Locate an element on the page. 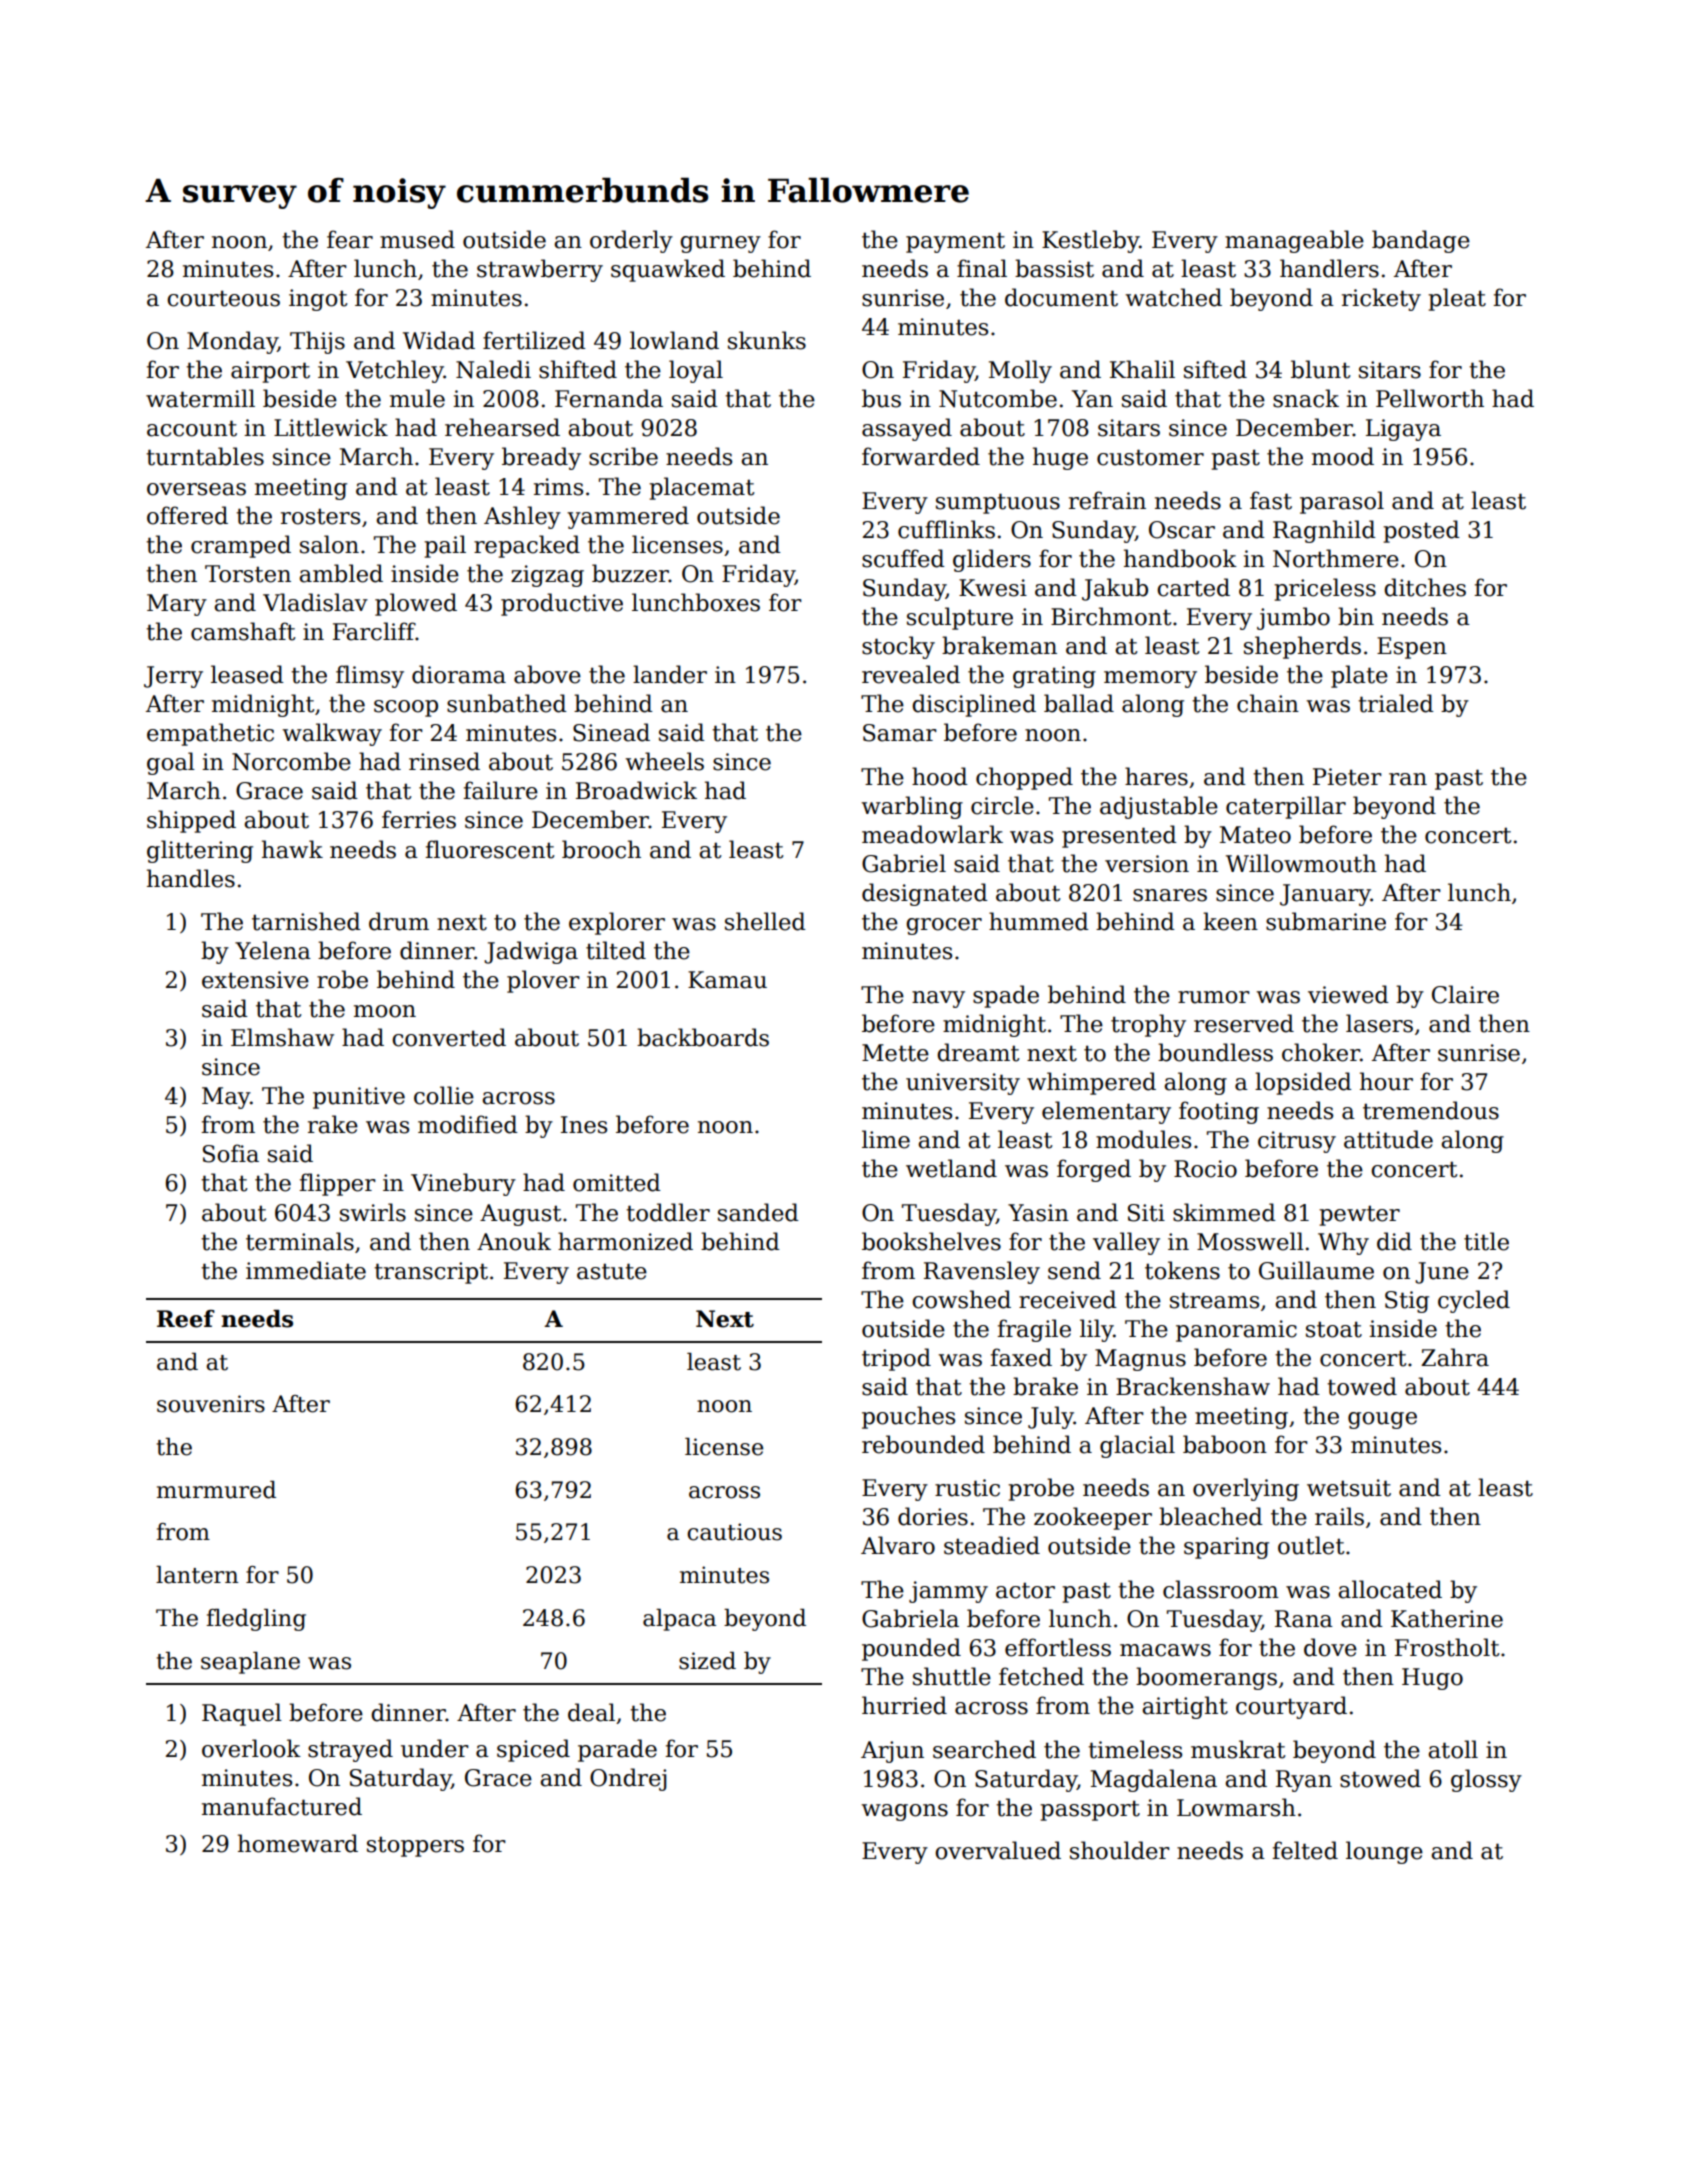 This document has height=2178, width=1683. Kestleby is located at coordinates (1090, 241).
